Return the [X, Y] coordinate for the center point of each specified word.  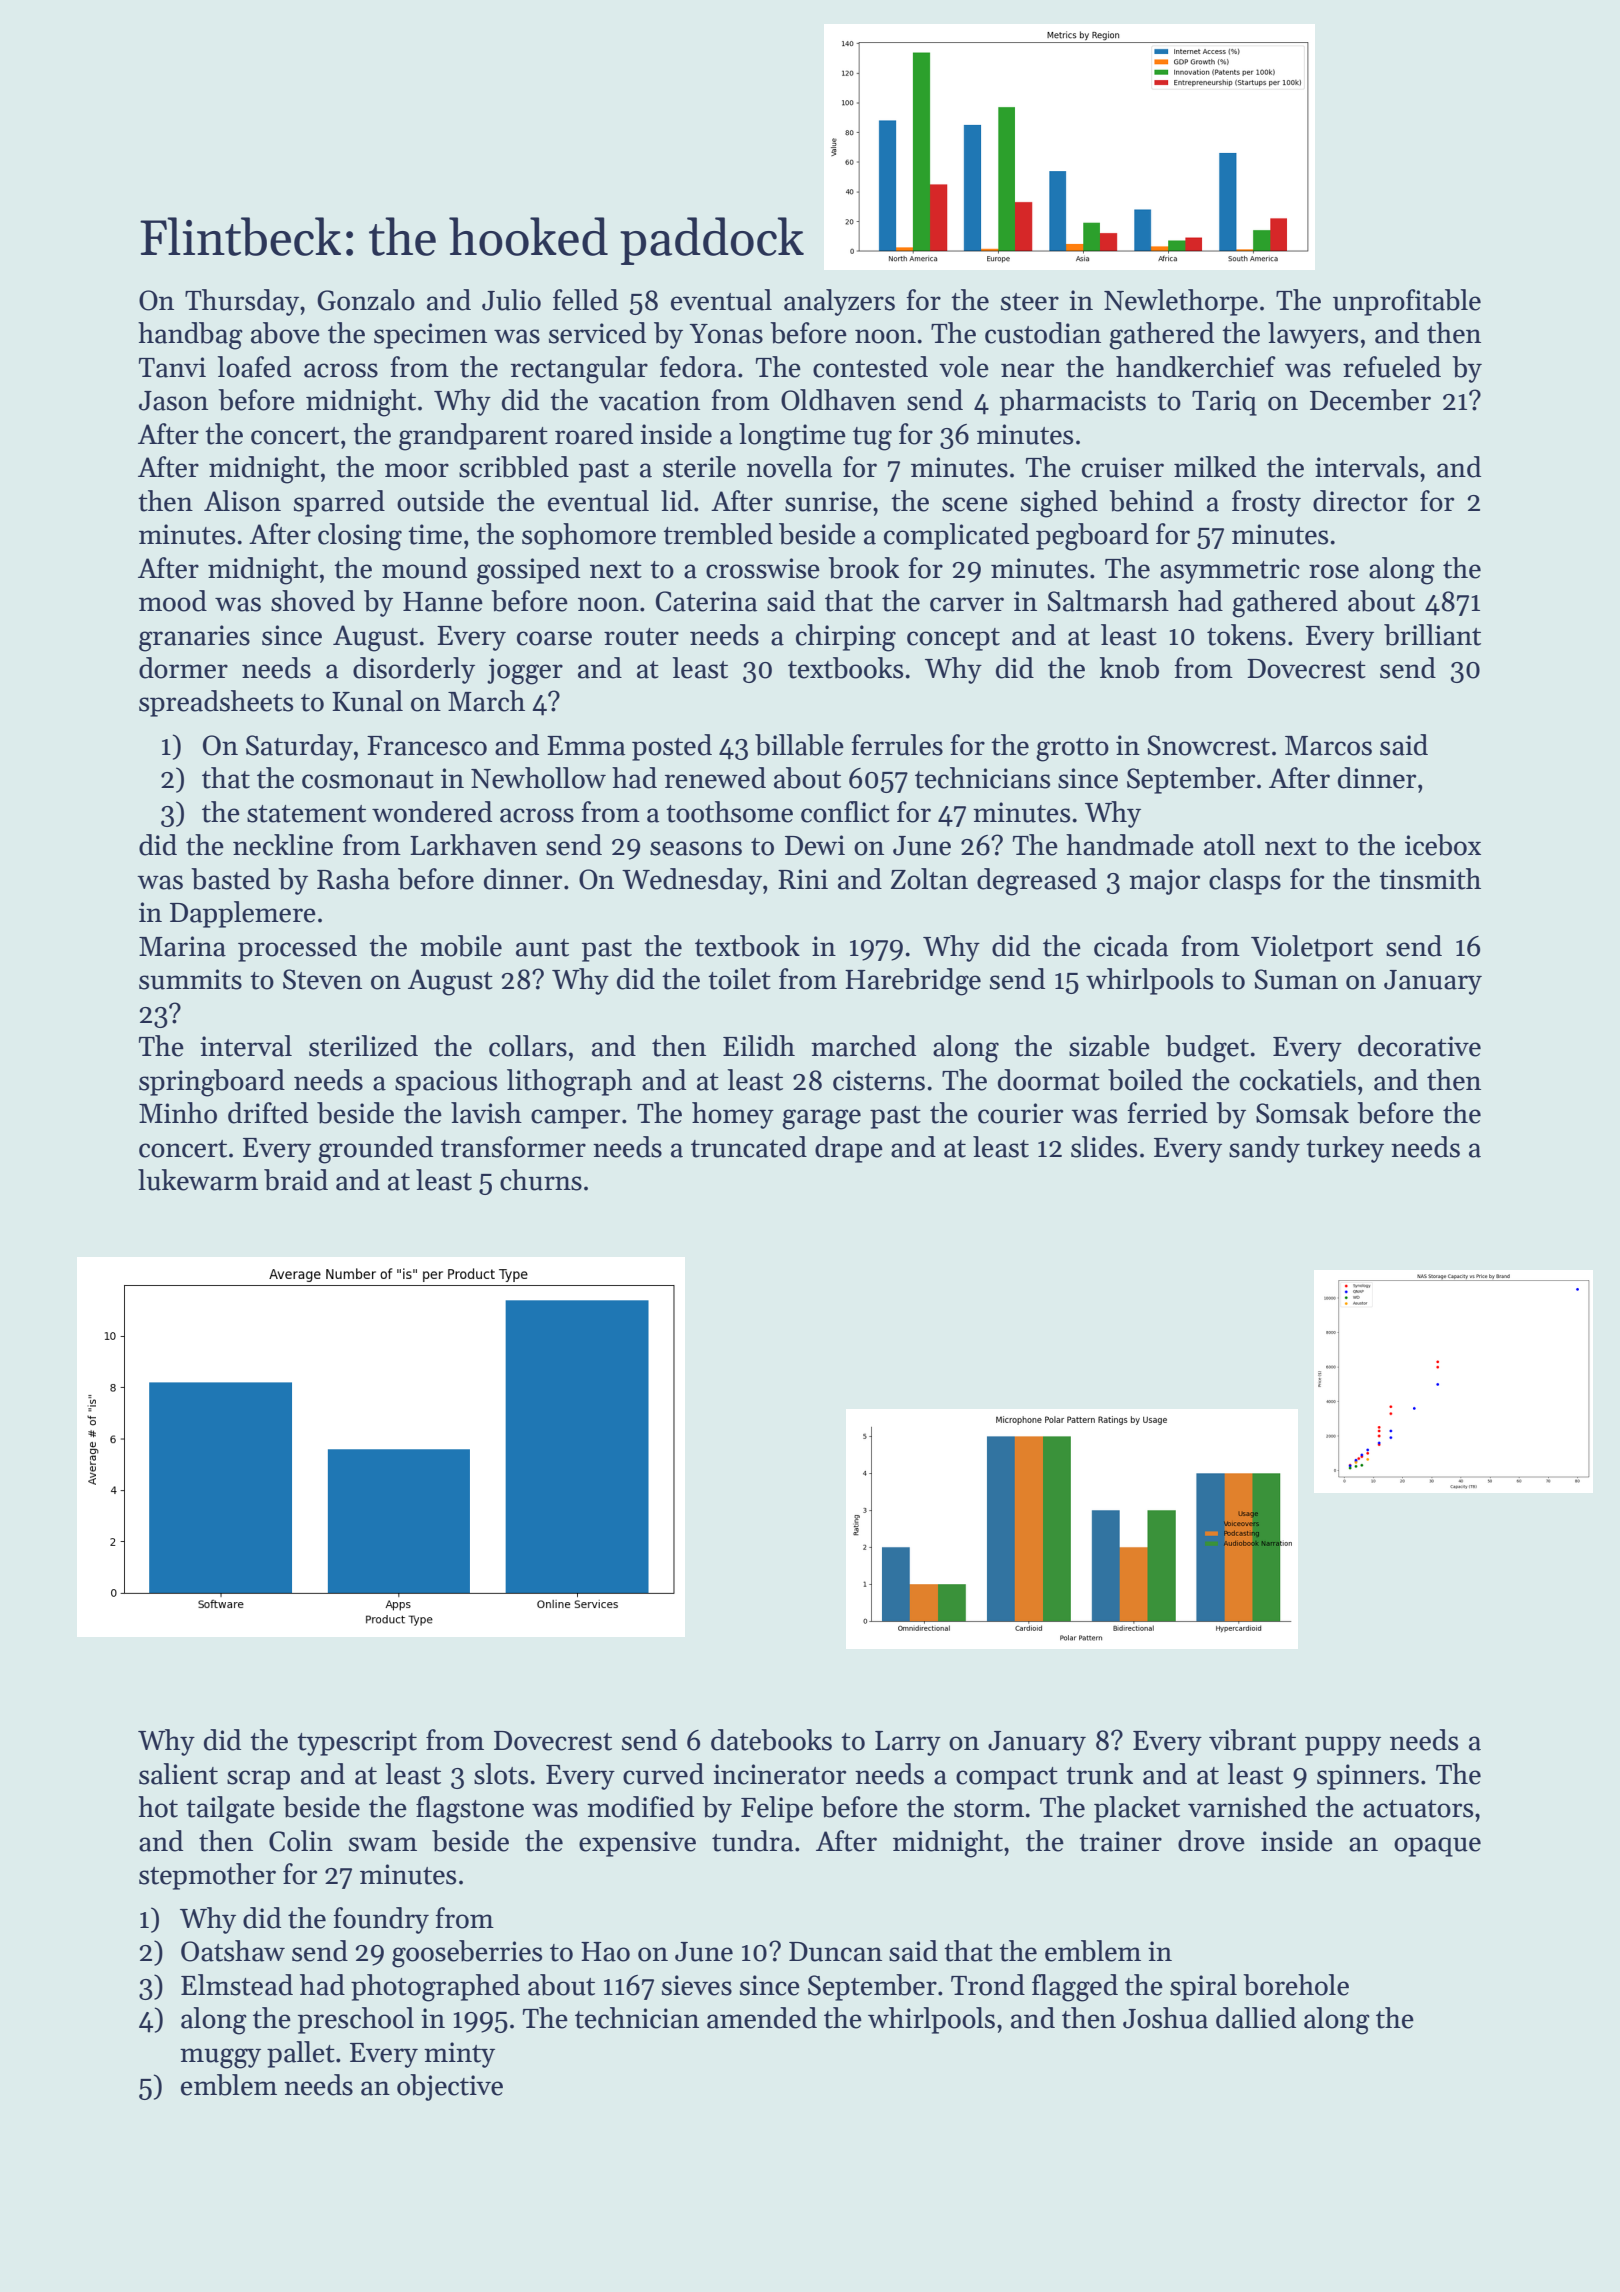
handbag [190, 336]
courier [1020, 1113]
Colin [301, 1841]
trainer [1120, 1841]
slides [1104, 1147]
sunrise [828, 501]
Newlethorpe [1181, 302]
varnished [1247, 1807]
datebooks [771, 1740]
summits [190, 979]
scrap [258, 1780]
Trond [988, 1985]
